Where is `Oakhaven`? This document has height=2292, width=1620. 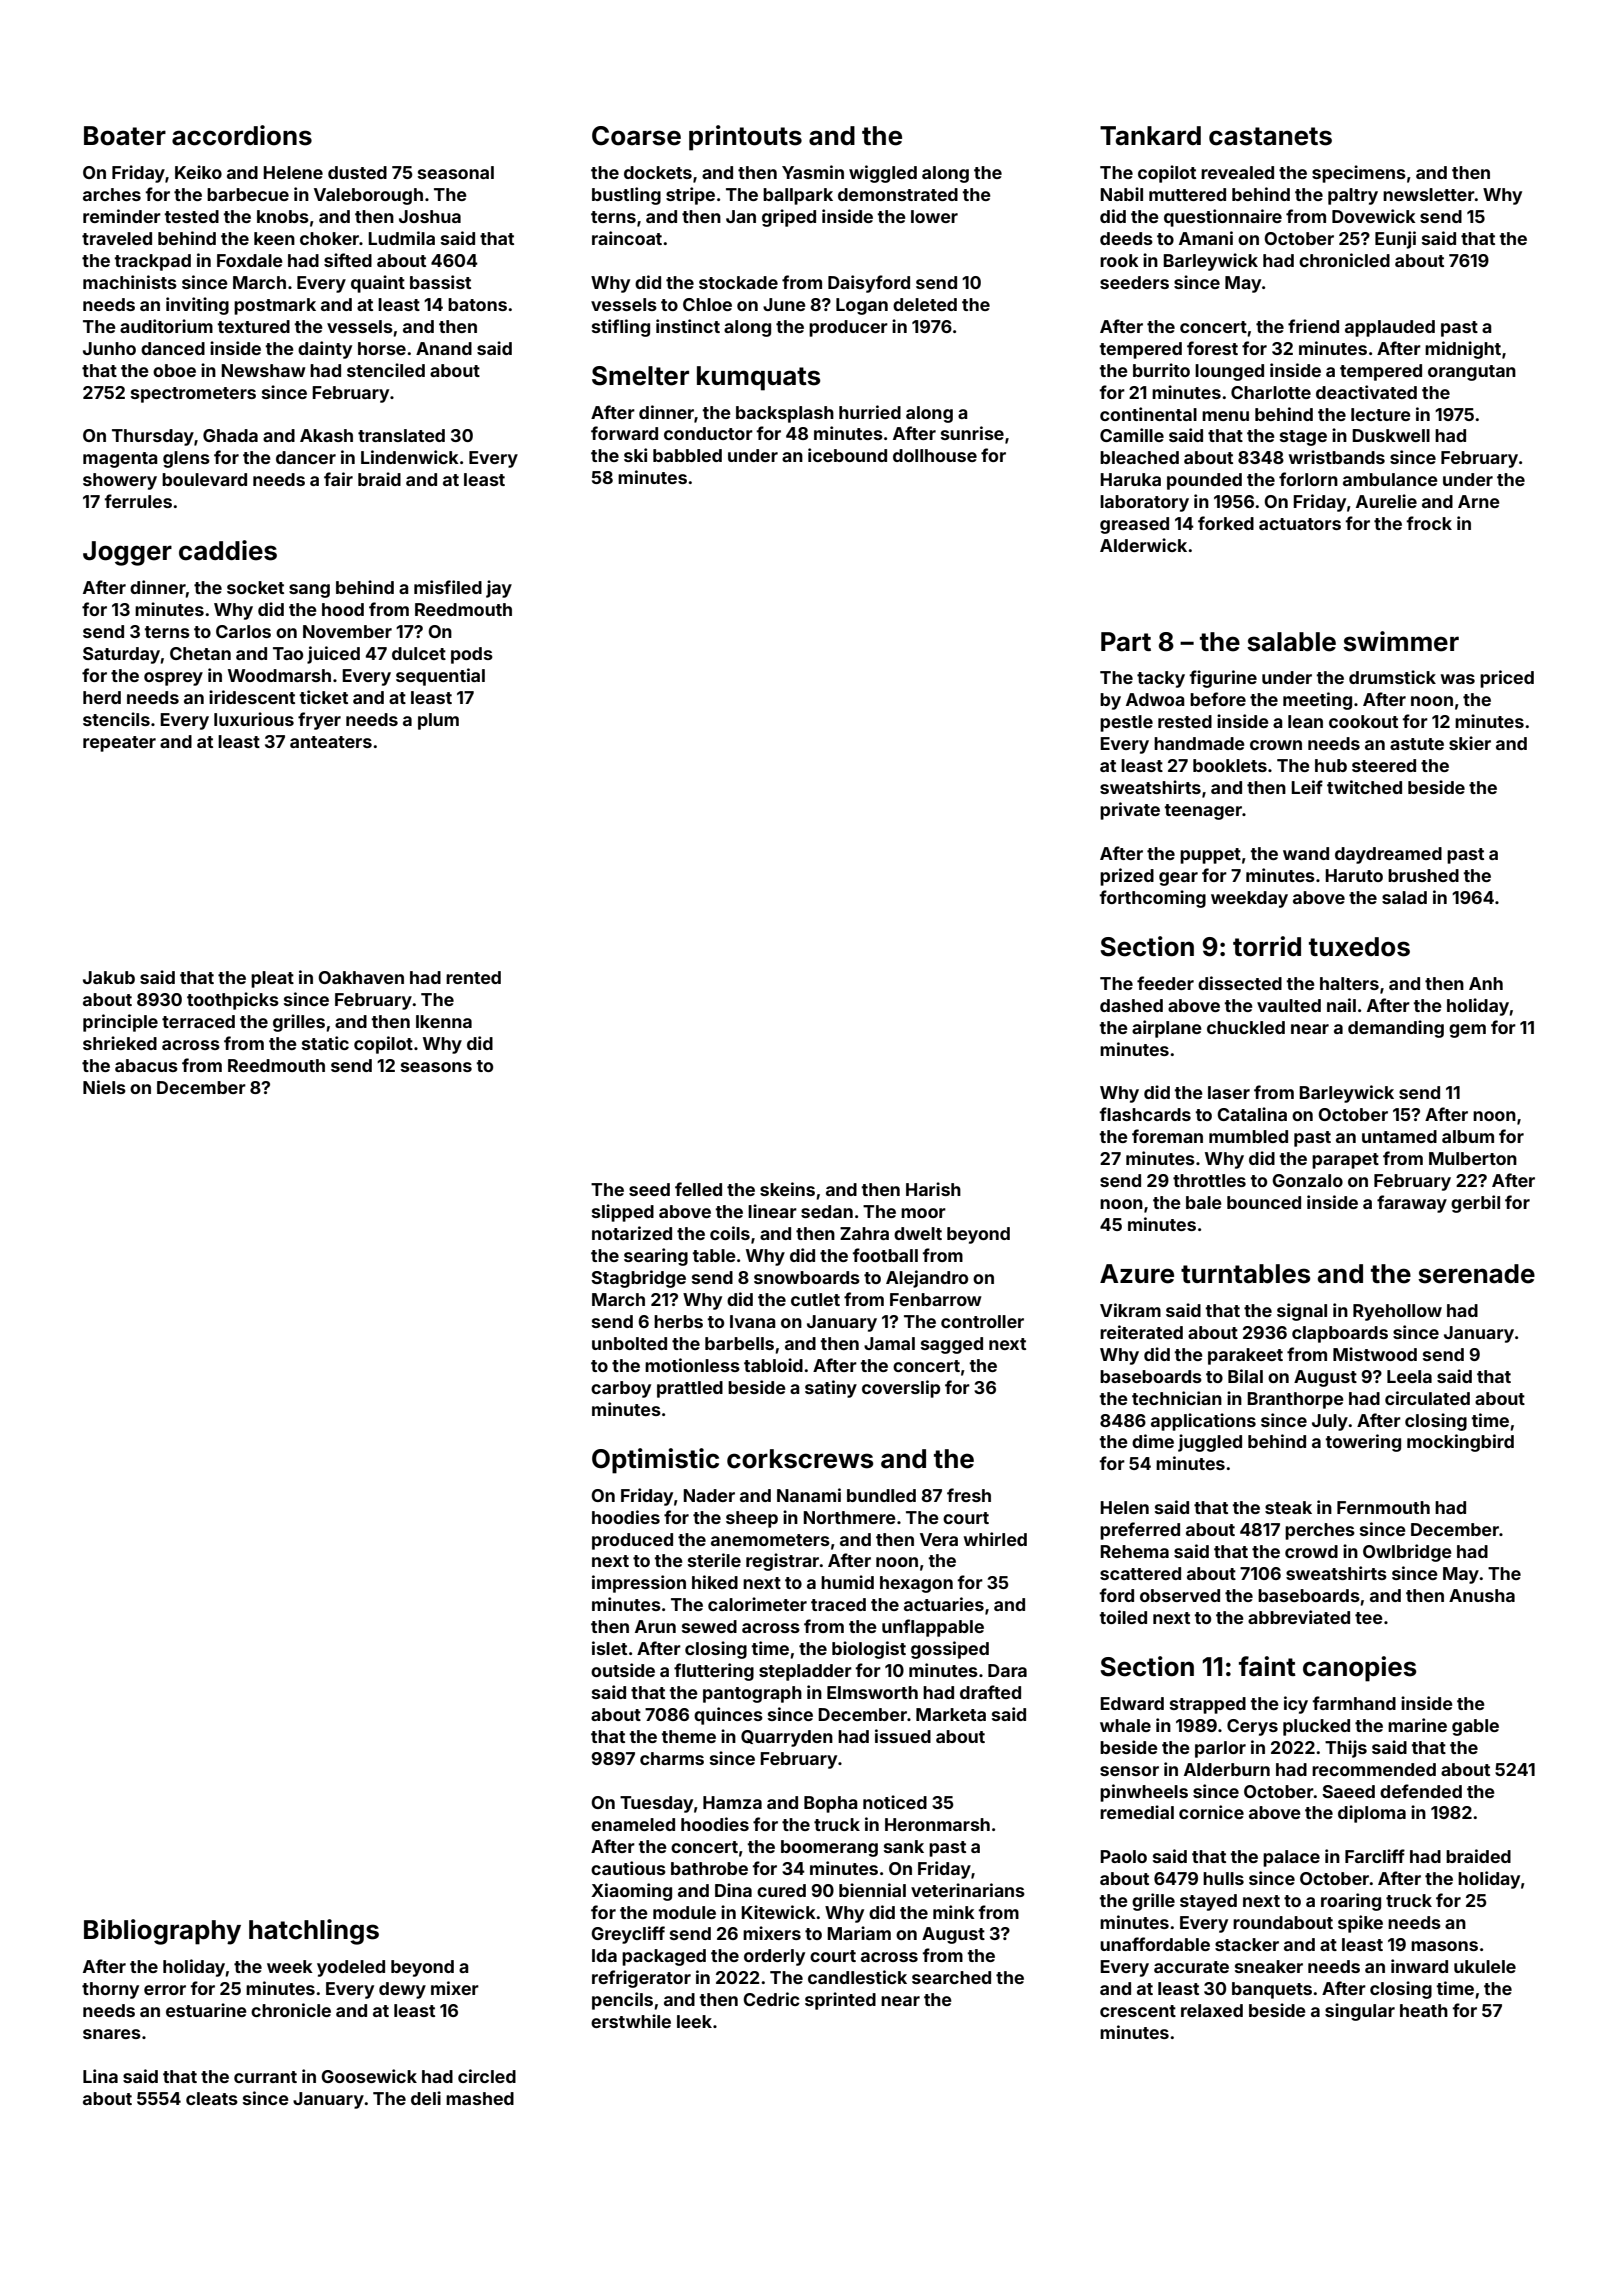 Oakhaven is located at coordinates (361, 977).
